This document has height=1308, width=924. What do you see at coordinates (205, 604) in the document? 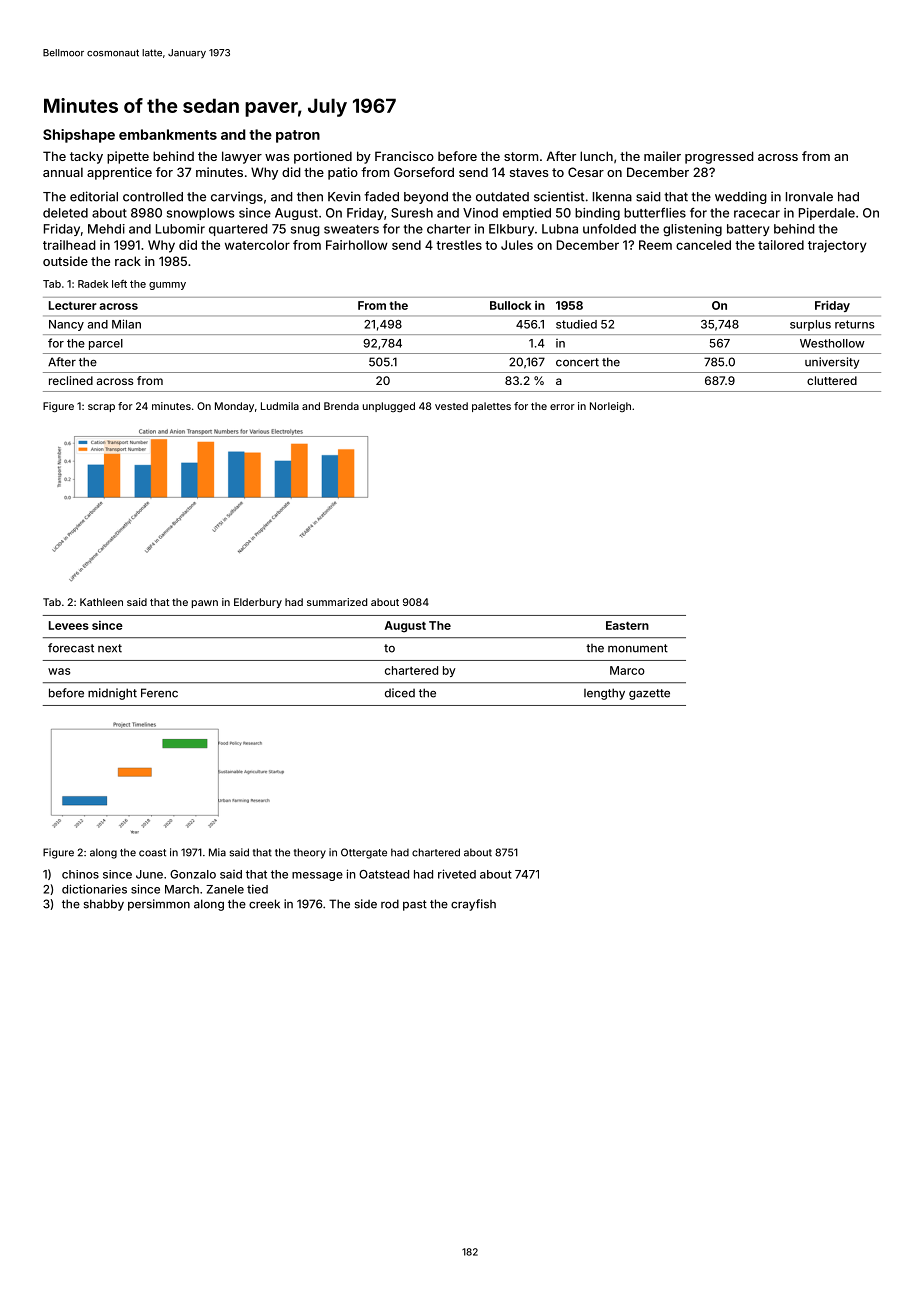
I see `pawn` at bounding box center [205, 604].
